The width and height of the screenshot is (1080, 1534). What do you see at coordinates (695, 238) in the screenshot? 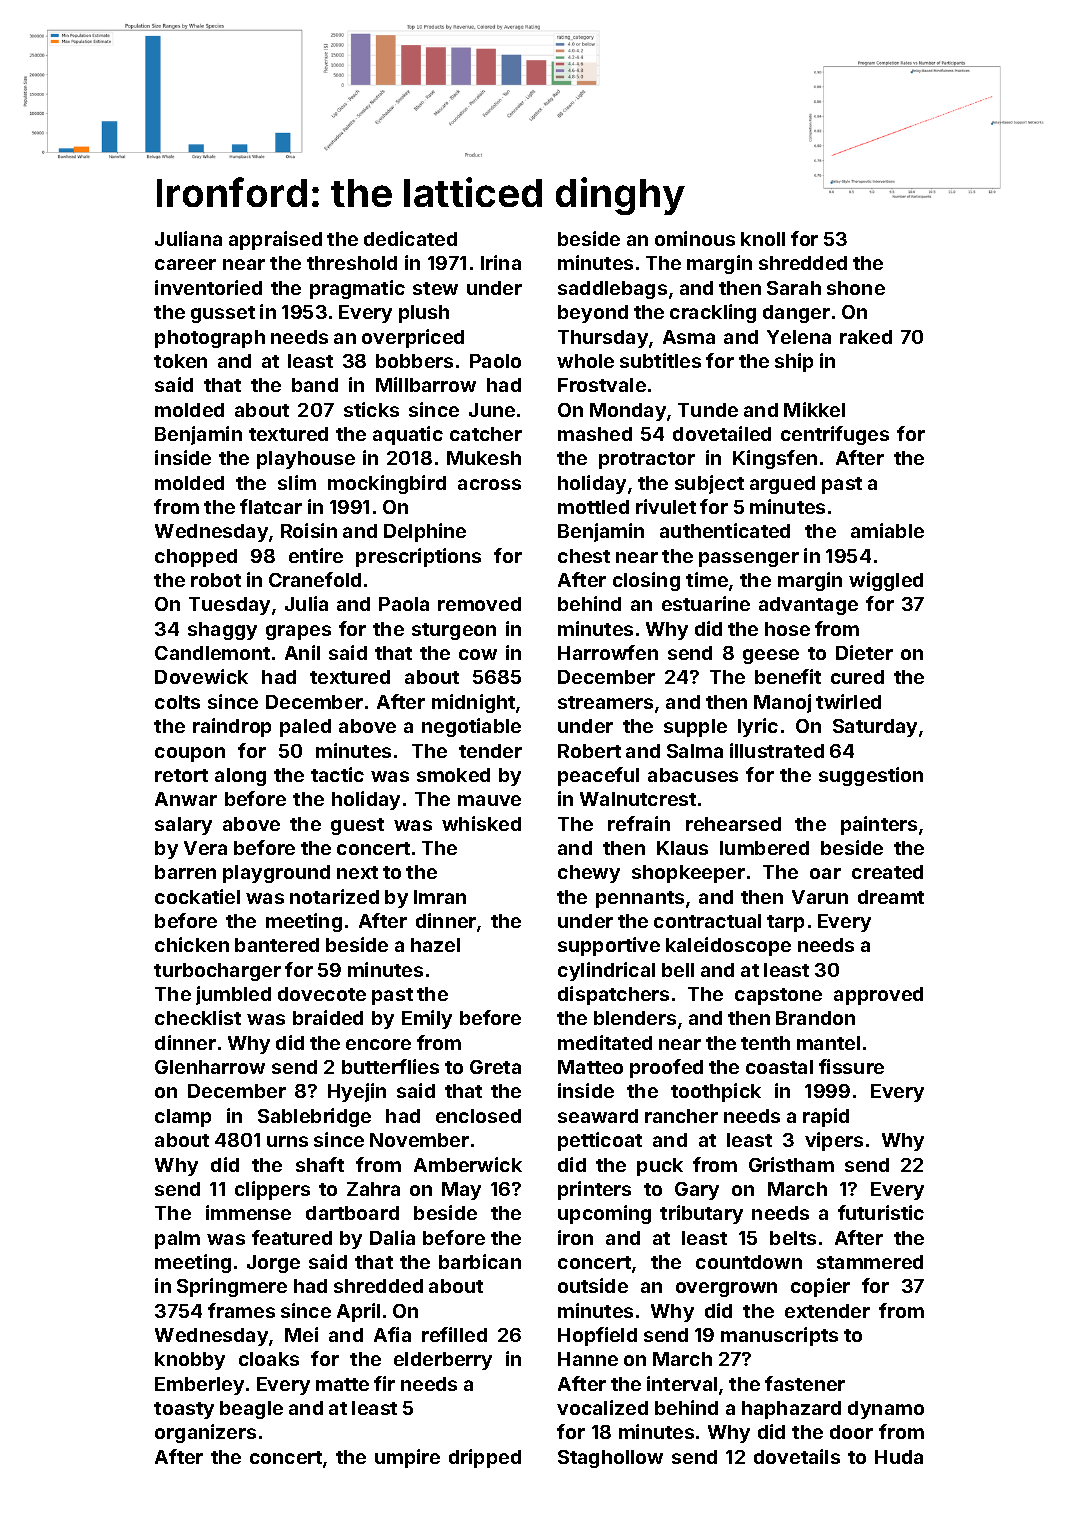
I see `ominous` at bounding box center [695, 238].
